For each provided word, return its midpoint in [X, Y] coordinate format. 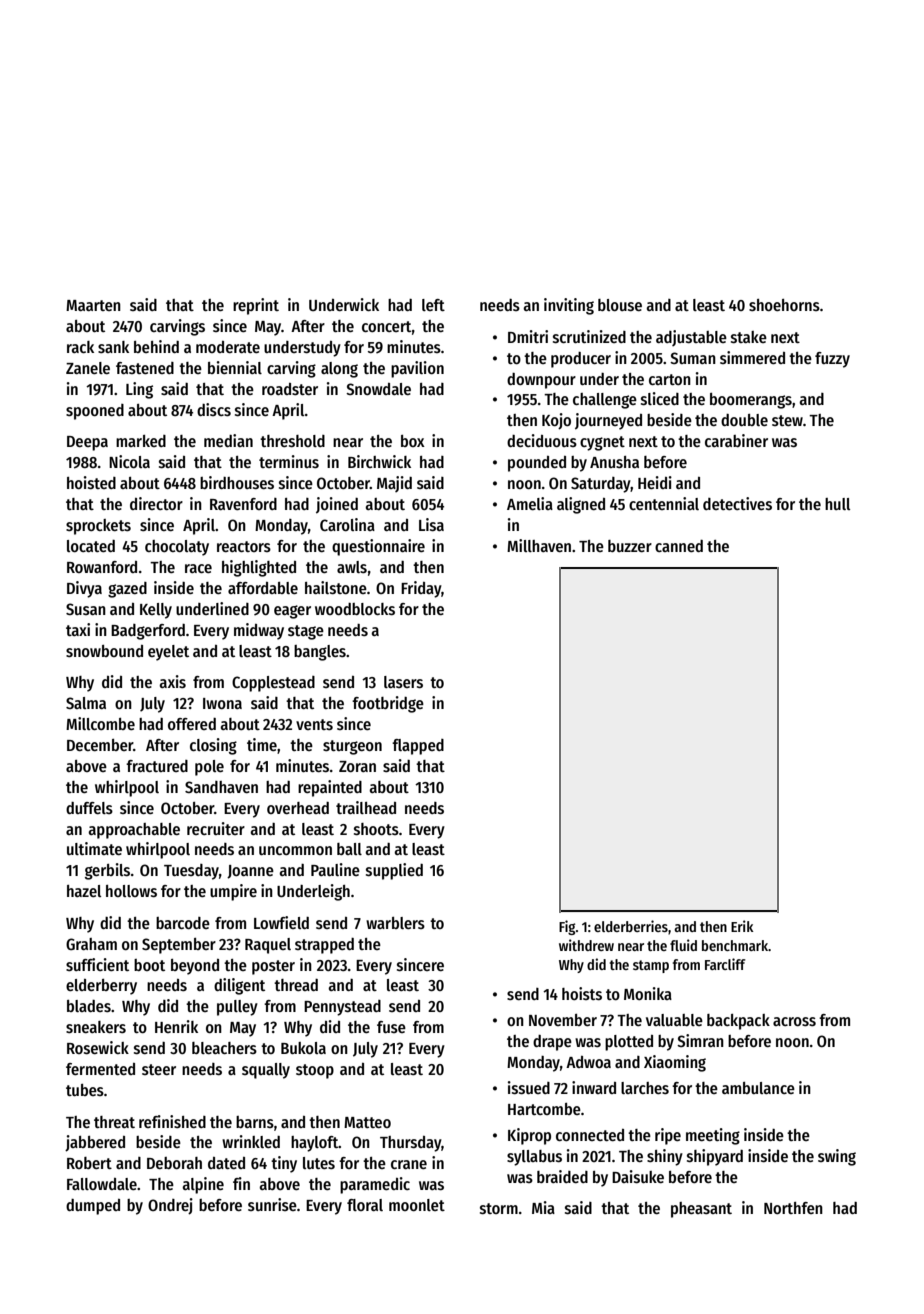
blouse [620, 305]
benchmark [735, 945]
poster [273, 967]
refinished [172, 1122]
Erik [742, 926]
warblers [395, 923]
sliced [660, 399]
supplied [394, 871]
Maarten [93, 305]
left [433, 305]
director [156, 503]
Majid [394, 484]
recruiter [216, 828]
